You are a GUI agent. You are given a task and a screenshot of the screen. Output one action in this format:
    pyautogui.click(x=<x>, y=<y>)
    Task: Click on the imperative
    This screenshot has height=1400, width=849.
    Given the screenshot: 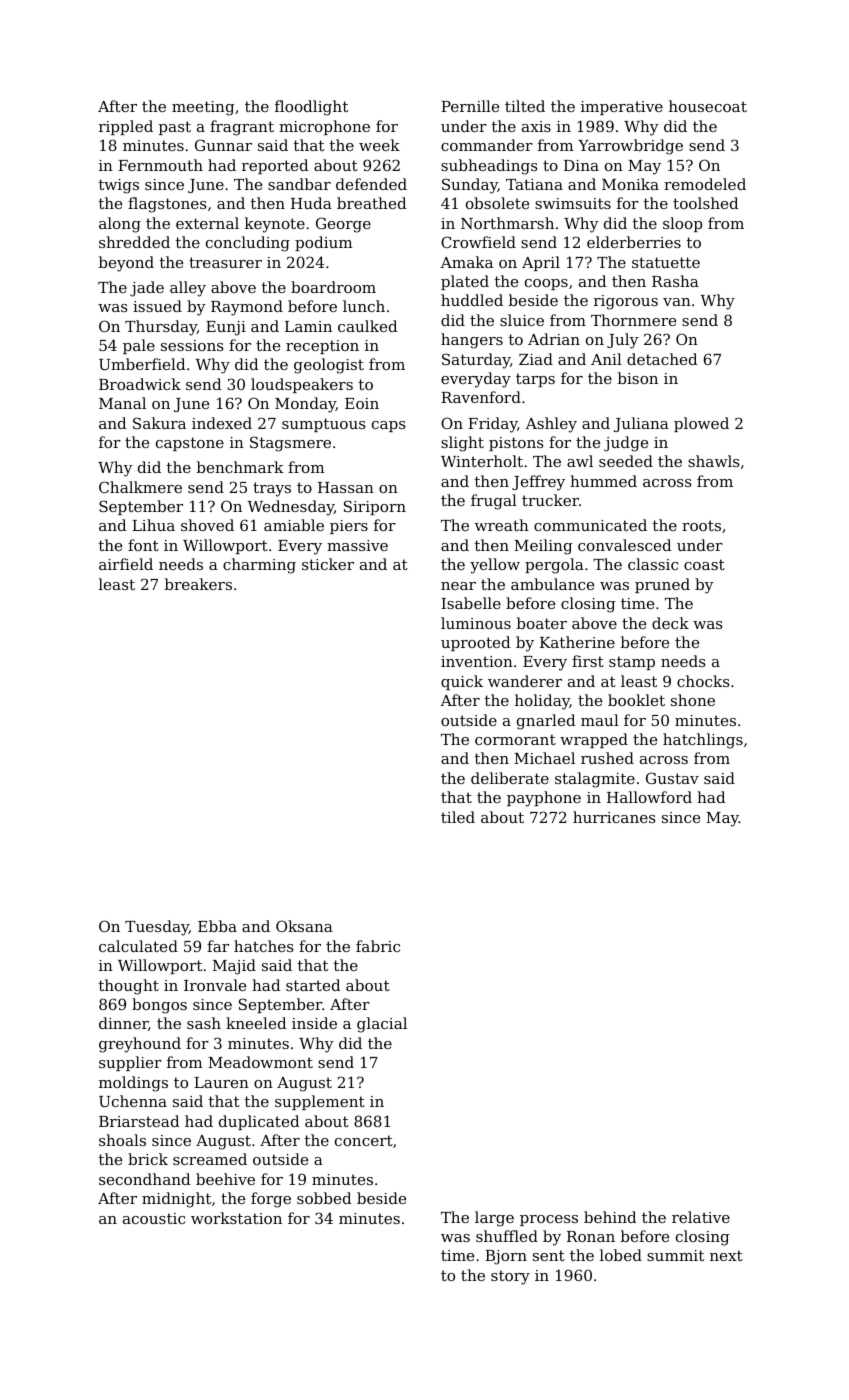 What is the action you would take?
    pyautogui.click(x=622, y=108)
